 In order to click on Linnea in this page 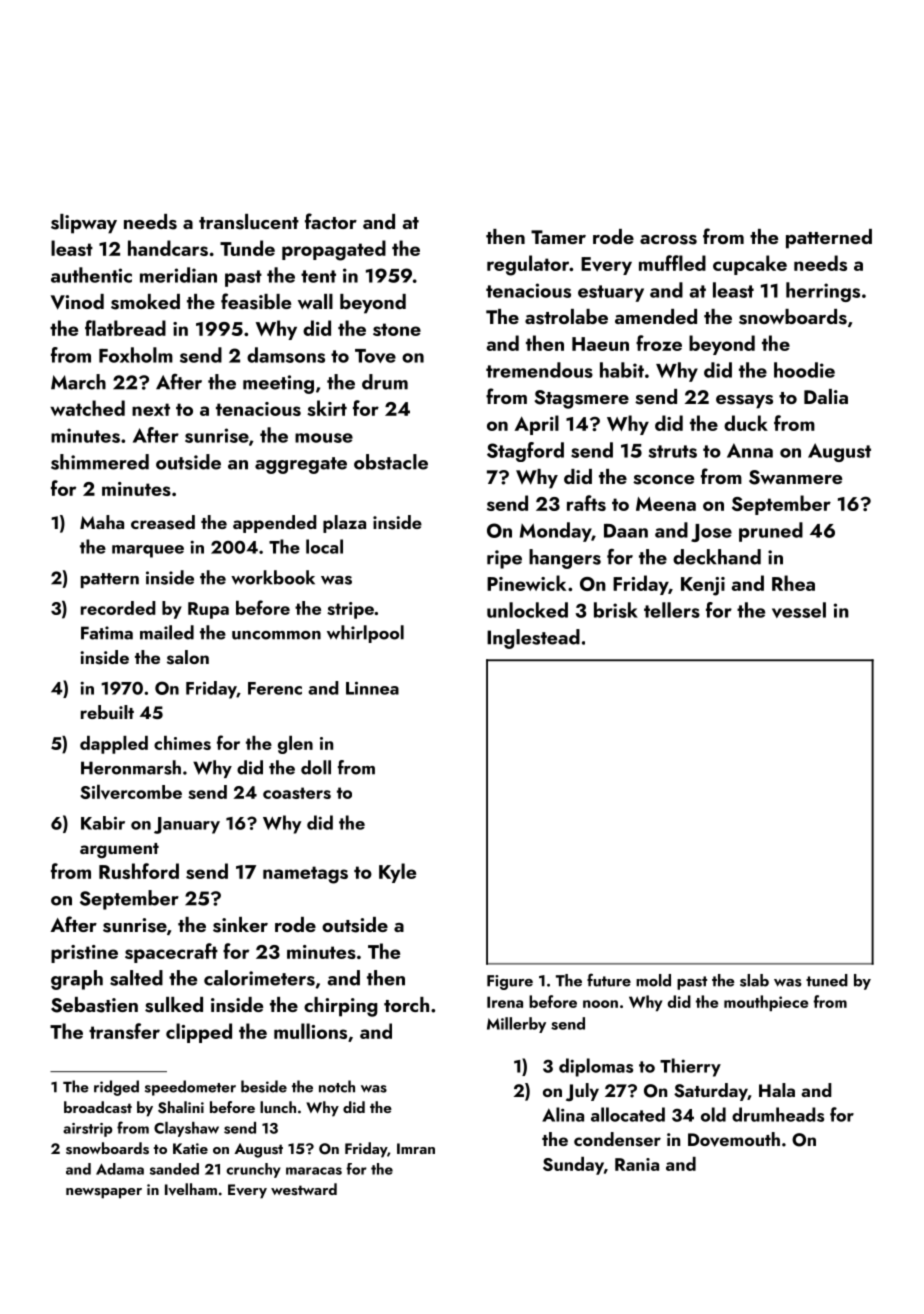, I will do `click(372, 688)`.
